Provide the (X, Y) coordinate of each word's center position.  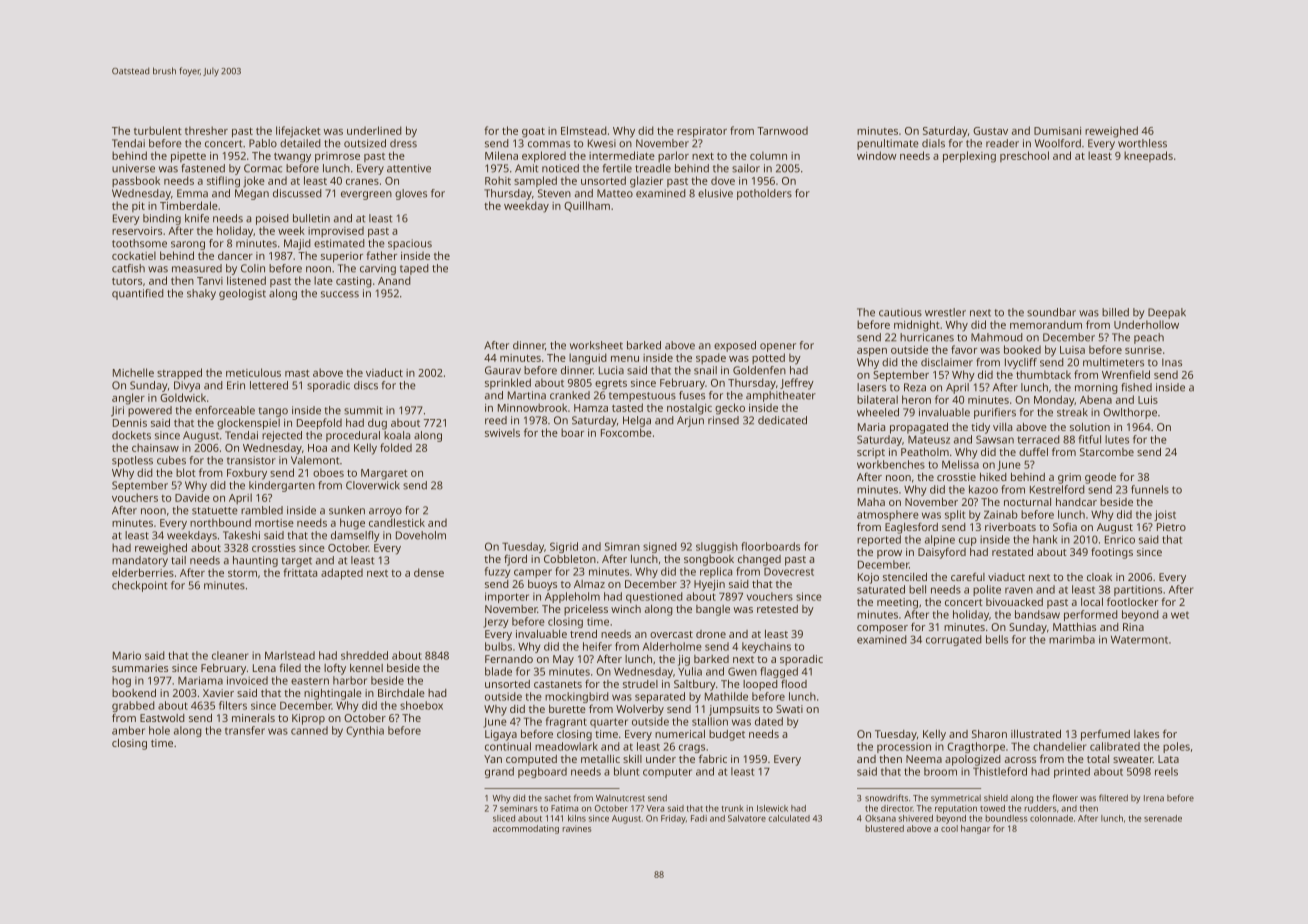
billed (1115, 312)
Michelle (133, 372)
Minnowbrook (532, 407)
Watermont (1139, 639)
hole (159, 730)
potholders (764, 194)
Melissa (960, 464)
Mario (127, 655)
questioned (654, 597)
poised (272, 219)
